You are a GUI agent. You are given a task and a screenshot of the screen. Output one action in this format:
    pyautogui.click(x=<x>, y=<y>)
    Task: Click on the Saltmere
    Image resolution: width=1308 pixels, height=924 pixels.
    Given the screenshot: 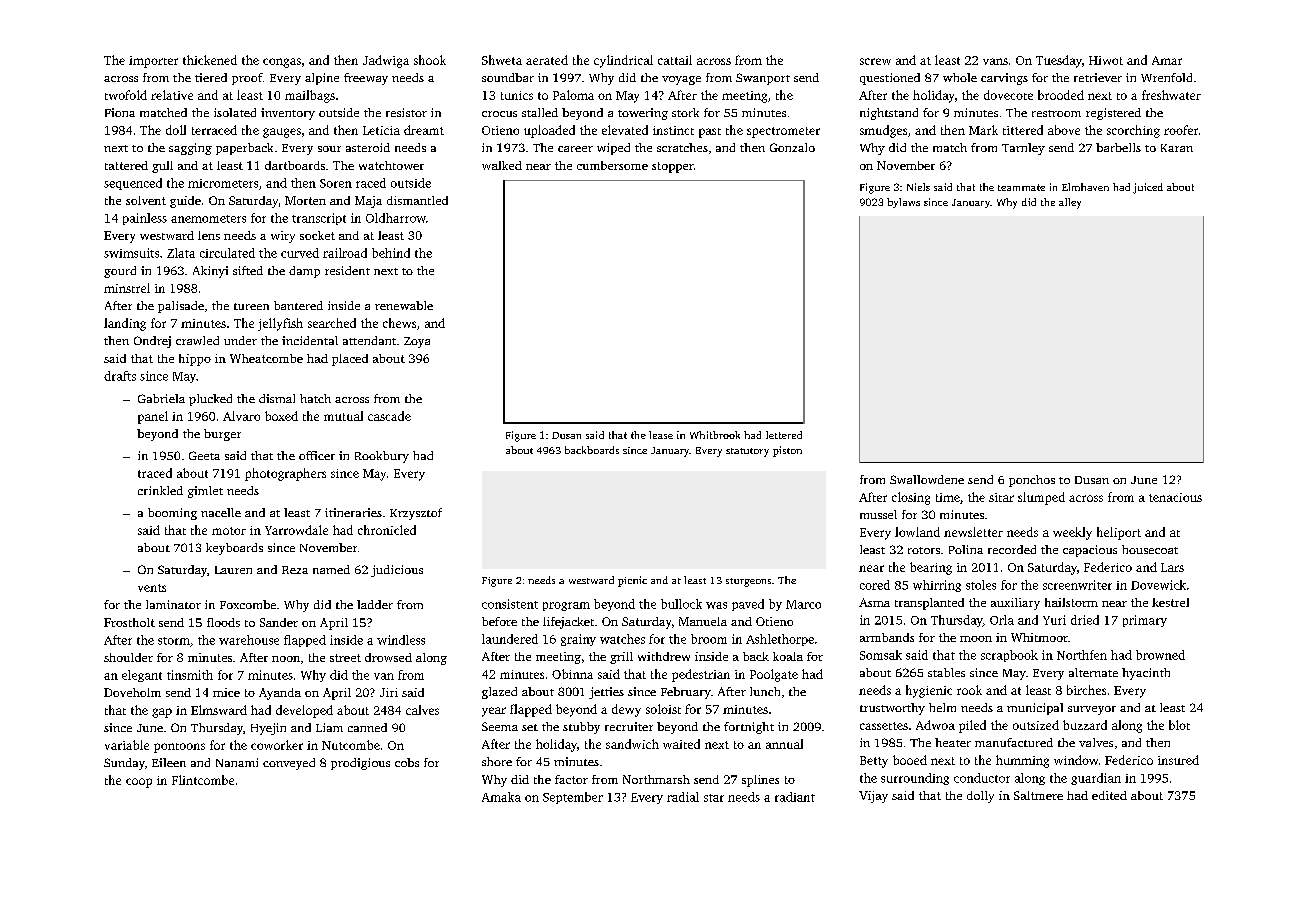 What is the action you would take?
    pyautogui.click(x=1038, y=795)
